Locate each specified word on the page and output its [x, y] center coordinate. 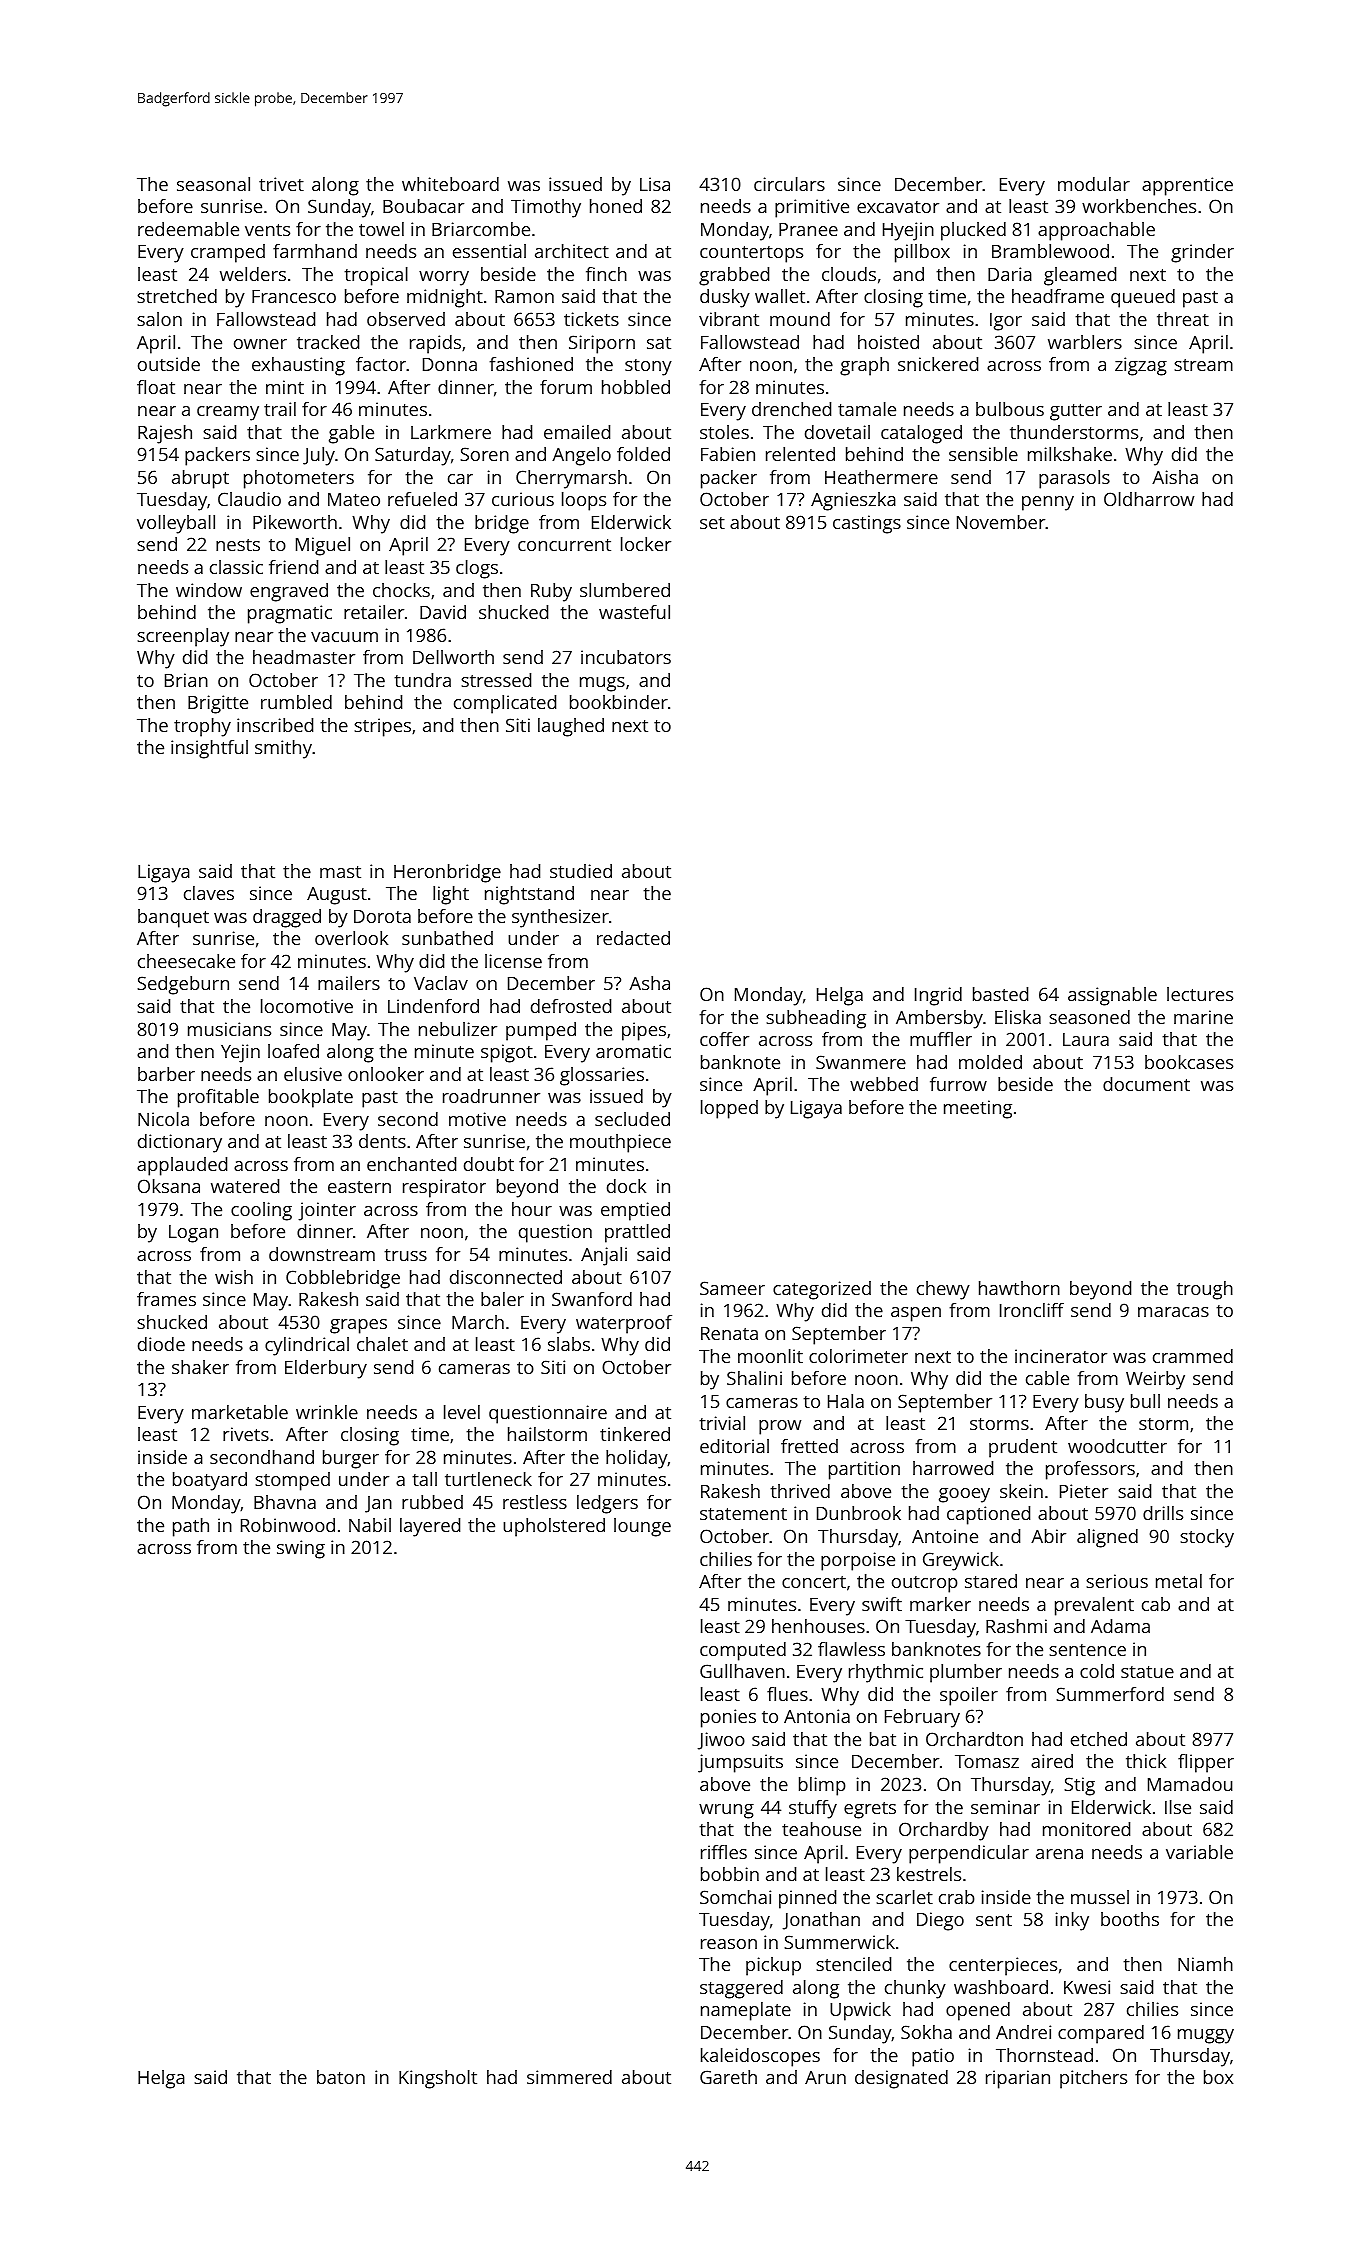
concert [814, 1582]
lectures [1200, 994]
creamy [228, 413]
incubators [626, 657]
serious [1117, 1581]
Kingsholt [438, 2079]
